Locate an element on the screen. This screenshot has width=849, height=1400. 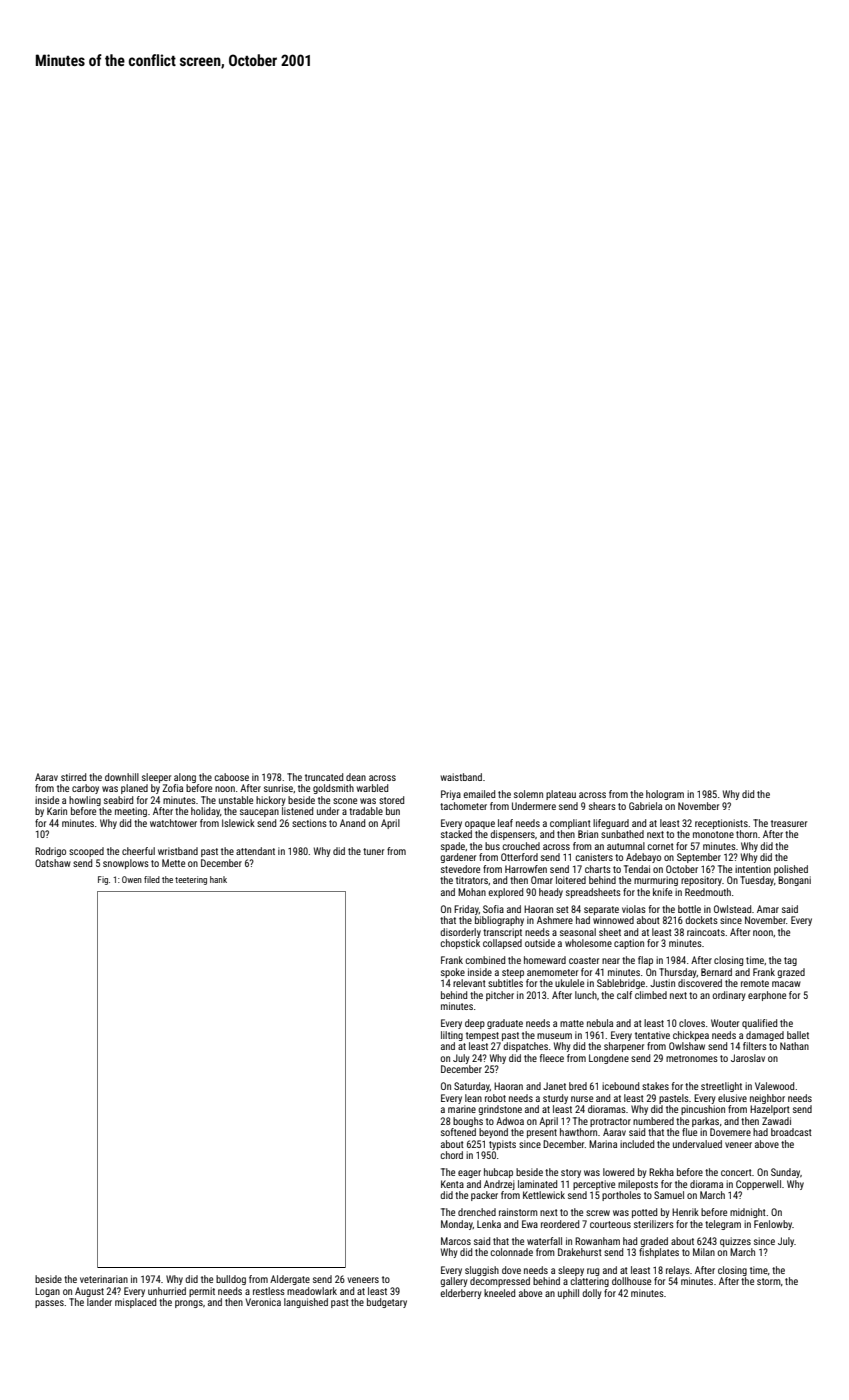
passes is located at coordinates (49, 1304).
